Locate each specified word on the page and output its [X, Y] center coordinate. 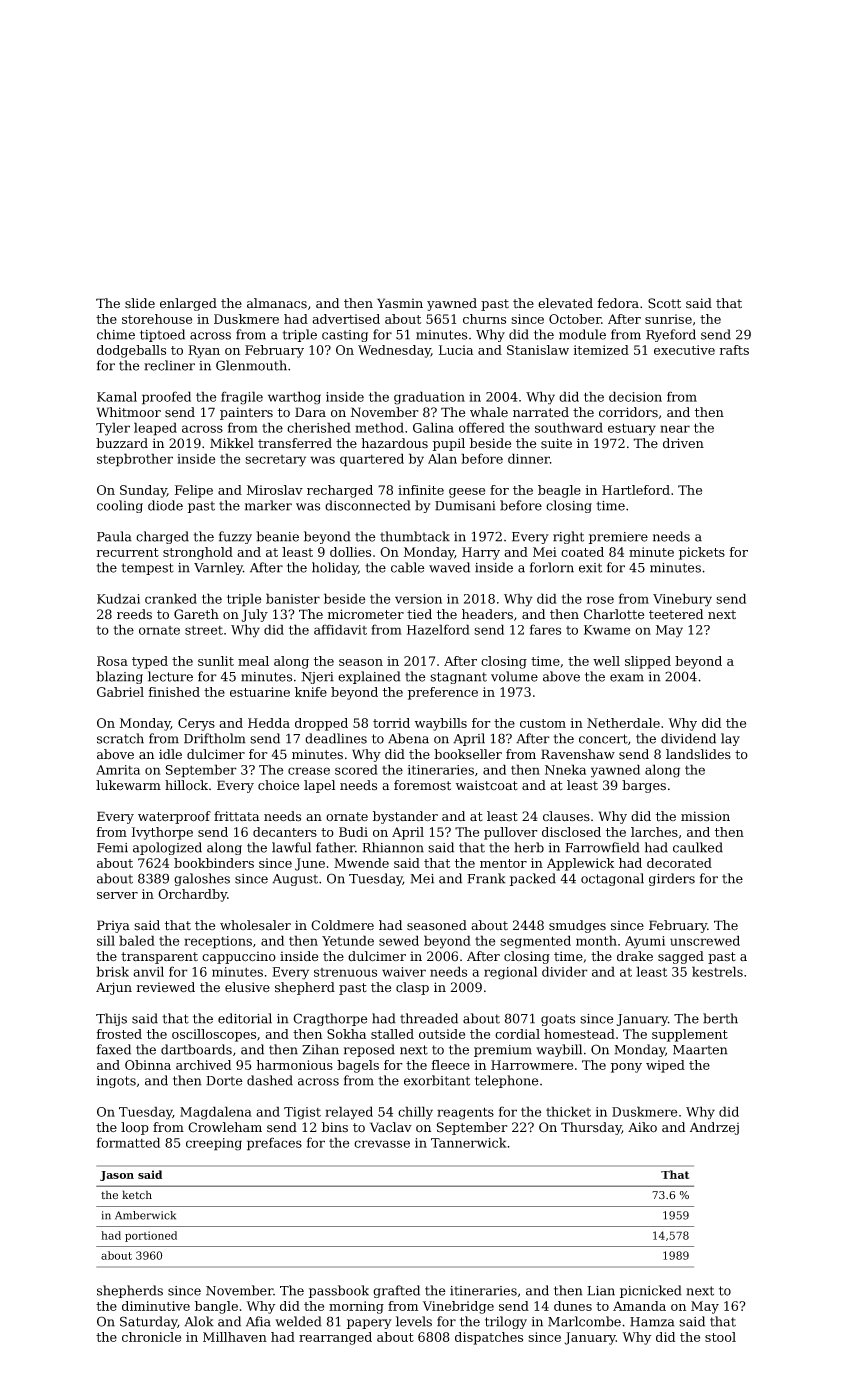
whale [489, 412]
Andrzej [714, 1128]
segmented [535, 942]
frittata [236, 816]
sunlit [216, 661]
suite [556, 443]
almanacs [277, 303]
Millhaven [235, 1337]
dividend [688, 738]
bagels [358, 1066]
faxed [114, 1049]
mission [705, 816]
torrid [391, 723]
